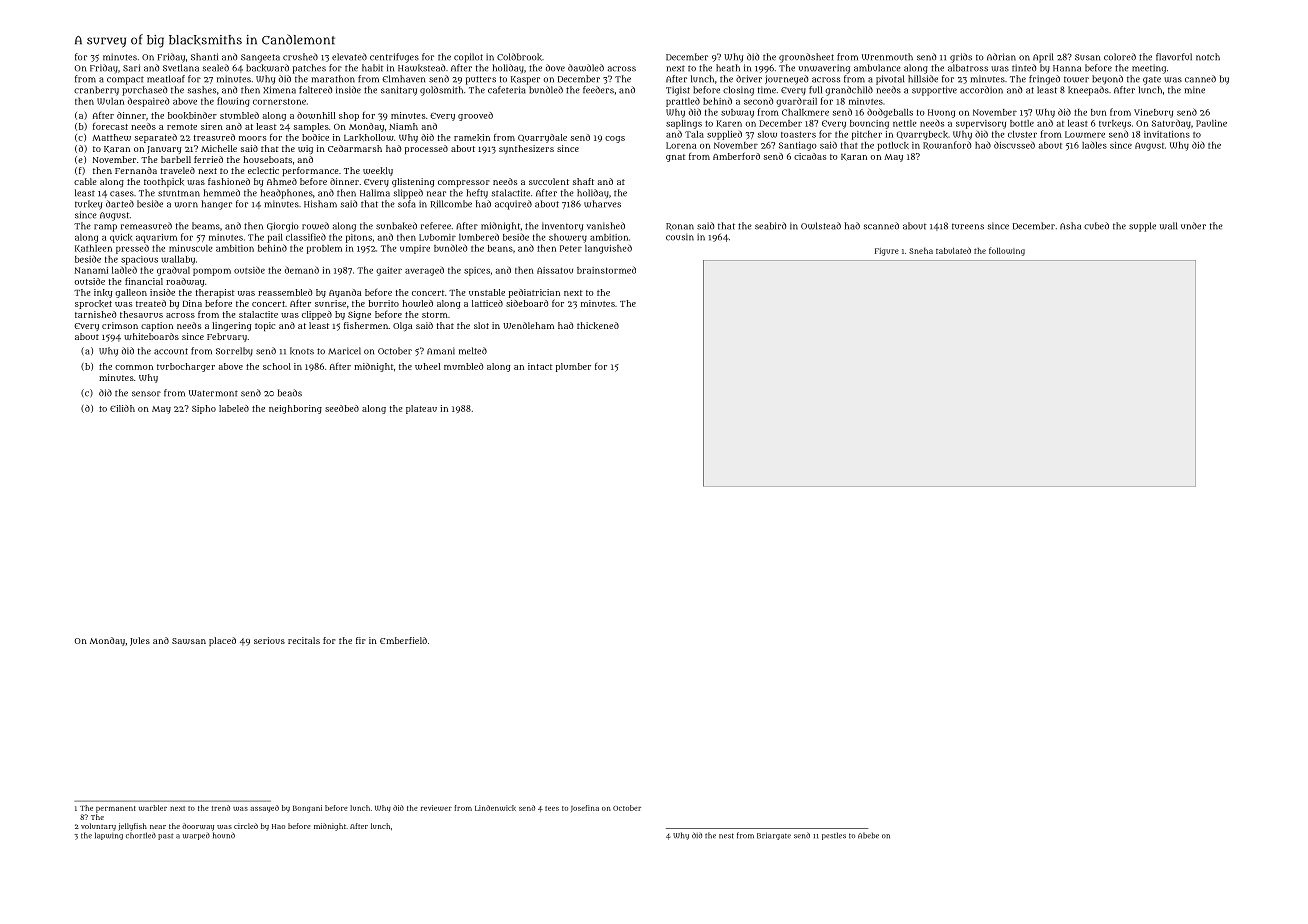 This screenshot has height=924, width=1308. I want to click on Abebe, so click(868, 835).
